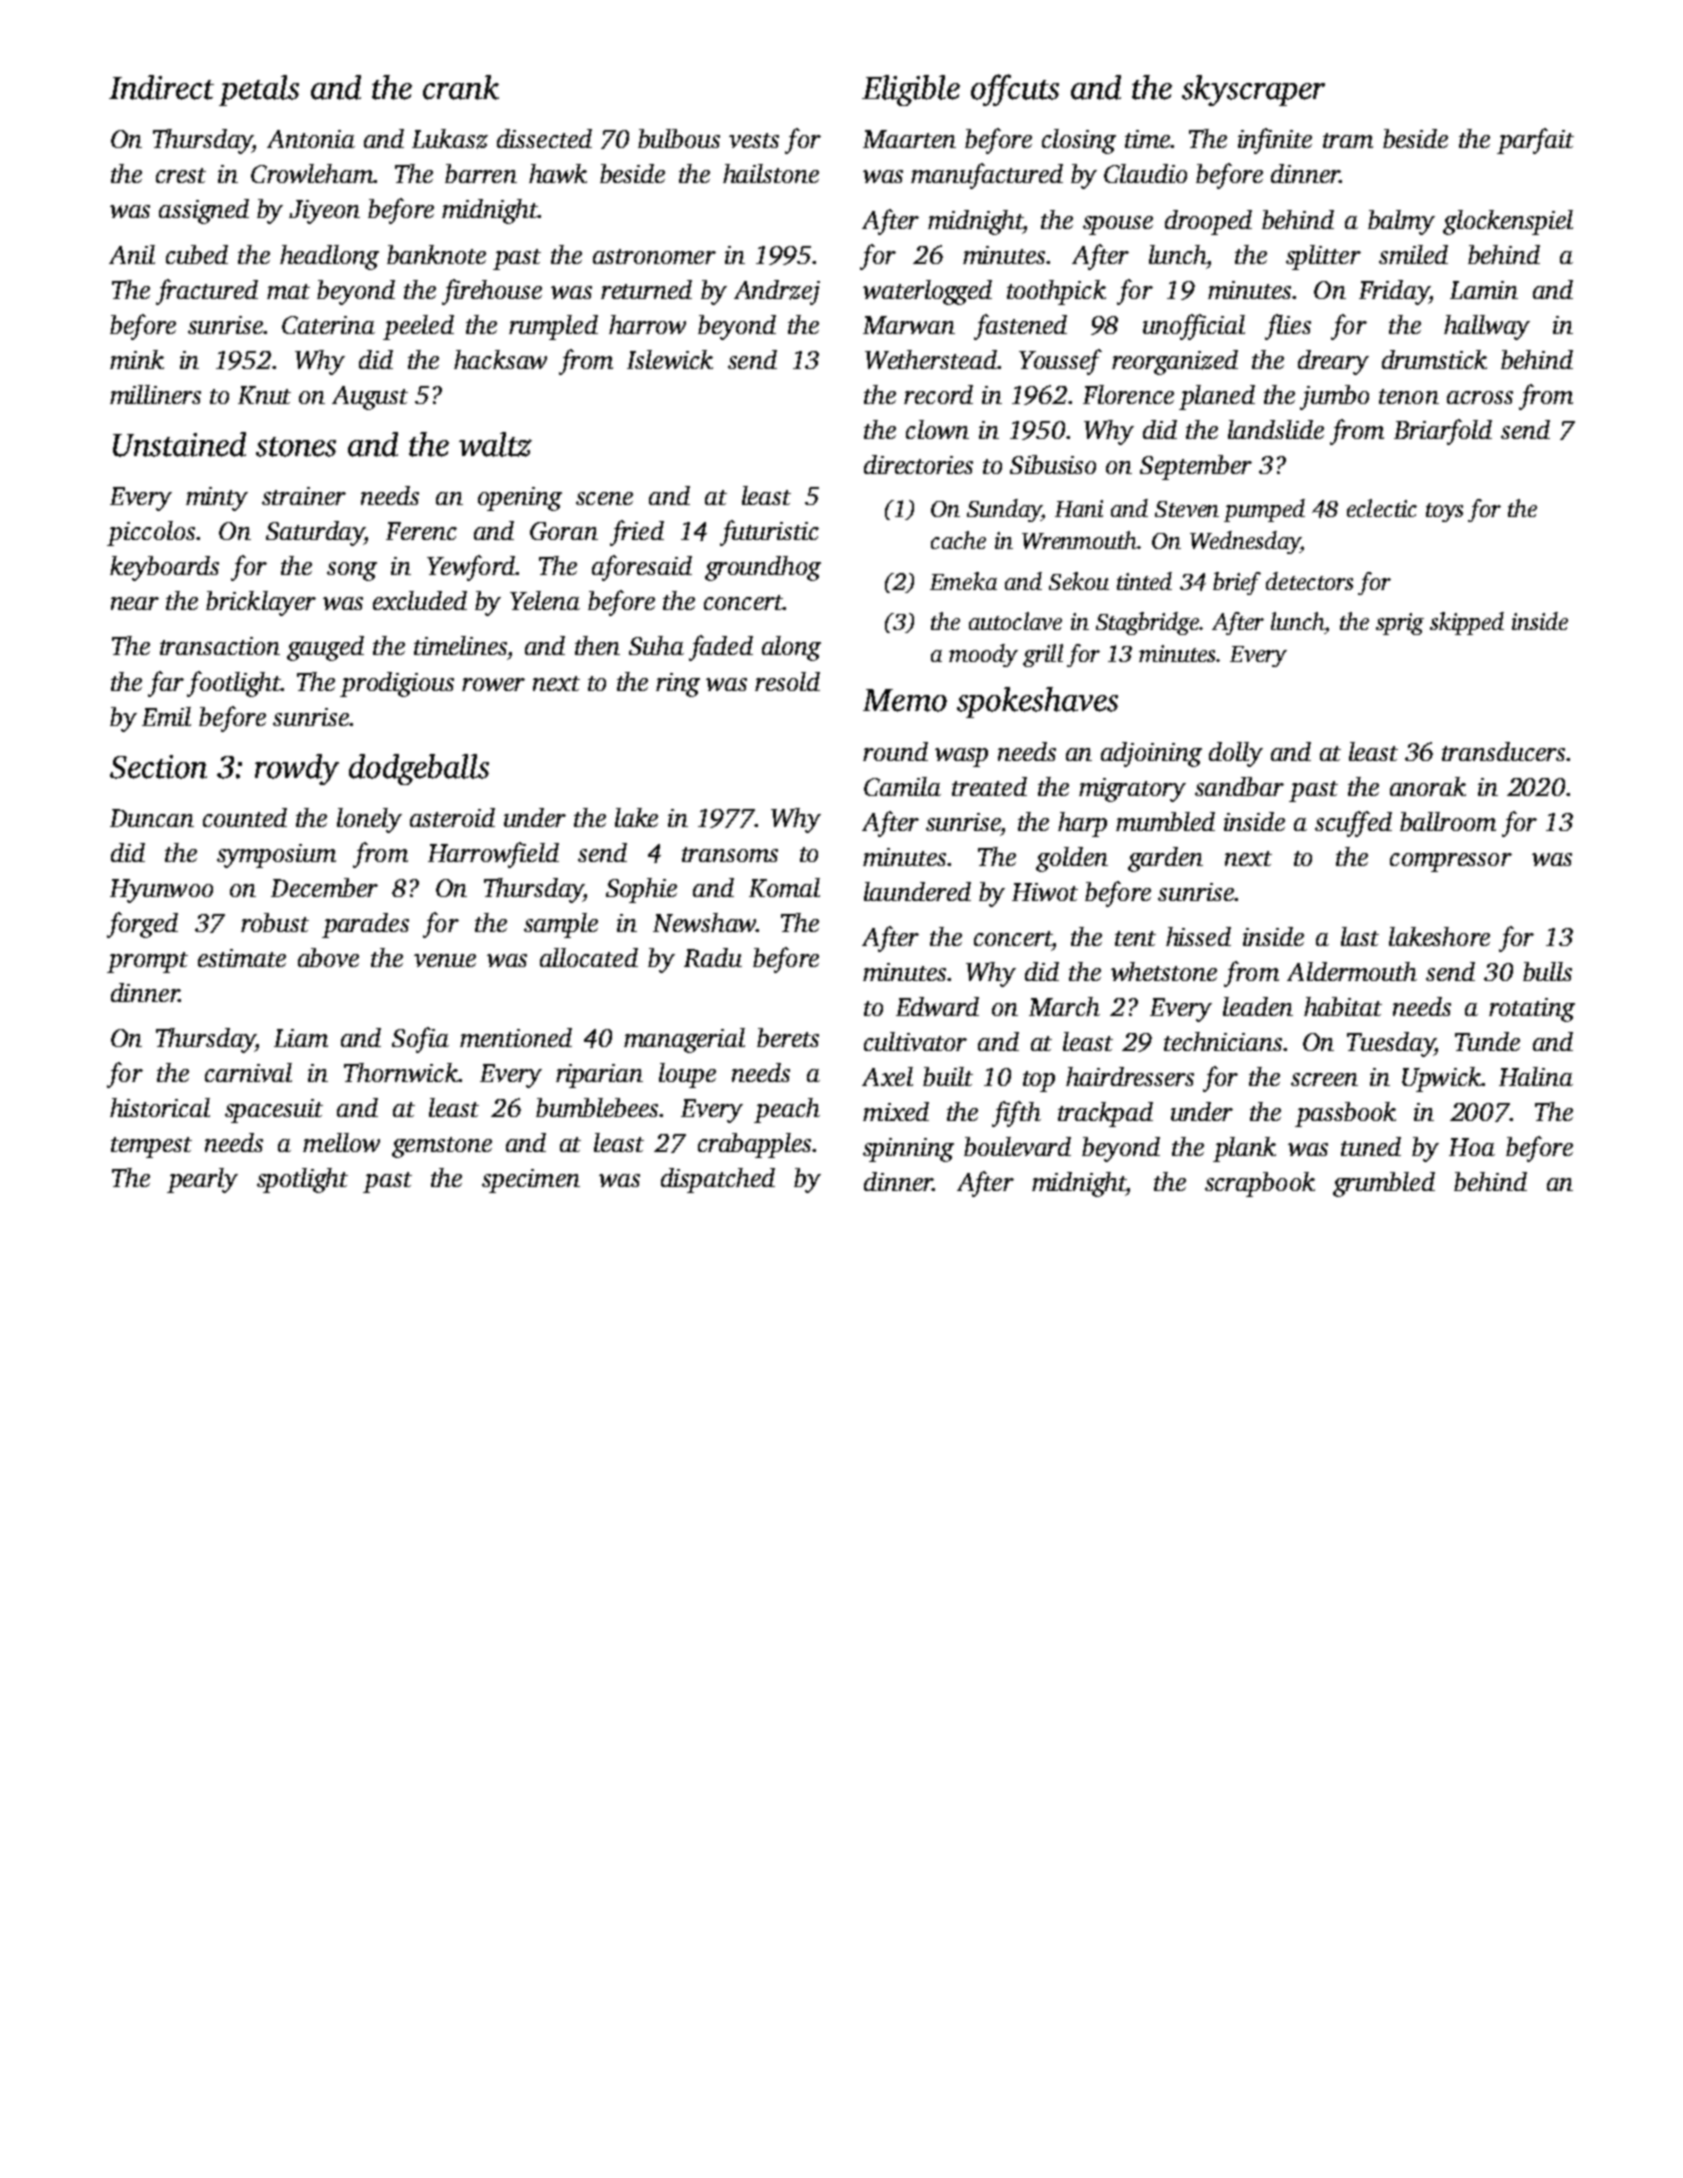 Image resolution: width=1683 pixels, height=2178 pixels. Describe the element at coordinates (151, 533) in the screenshot. I see `piccolos` at that location.
